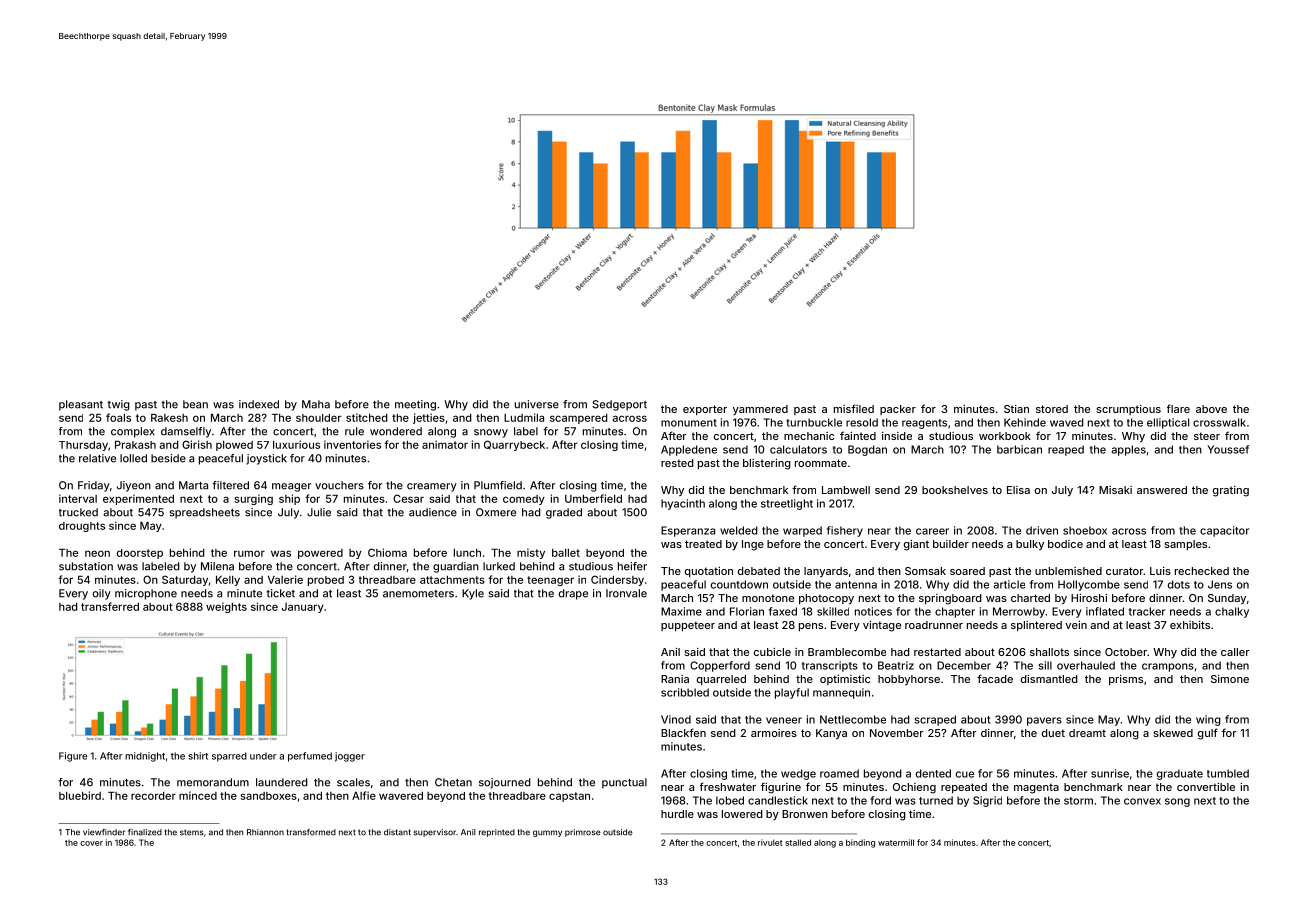  I want to click on primrose, so click(583, 833).
